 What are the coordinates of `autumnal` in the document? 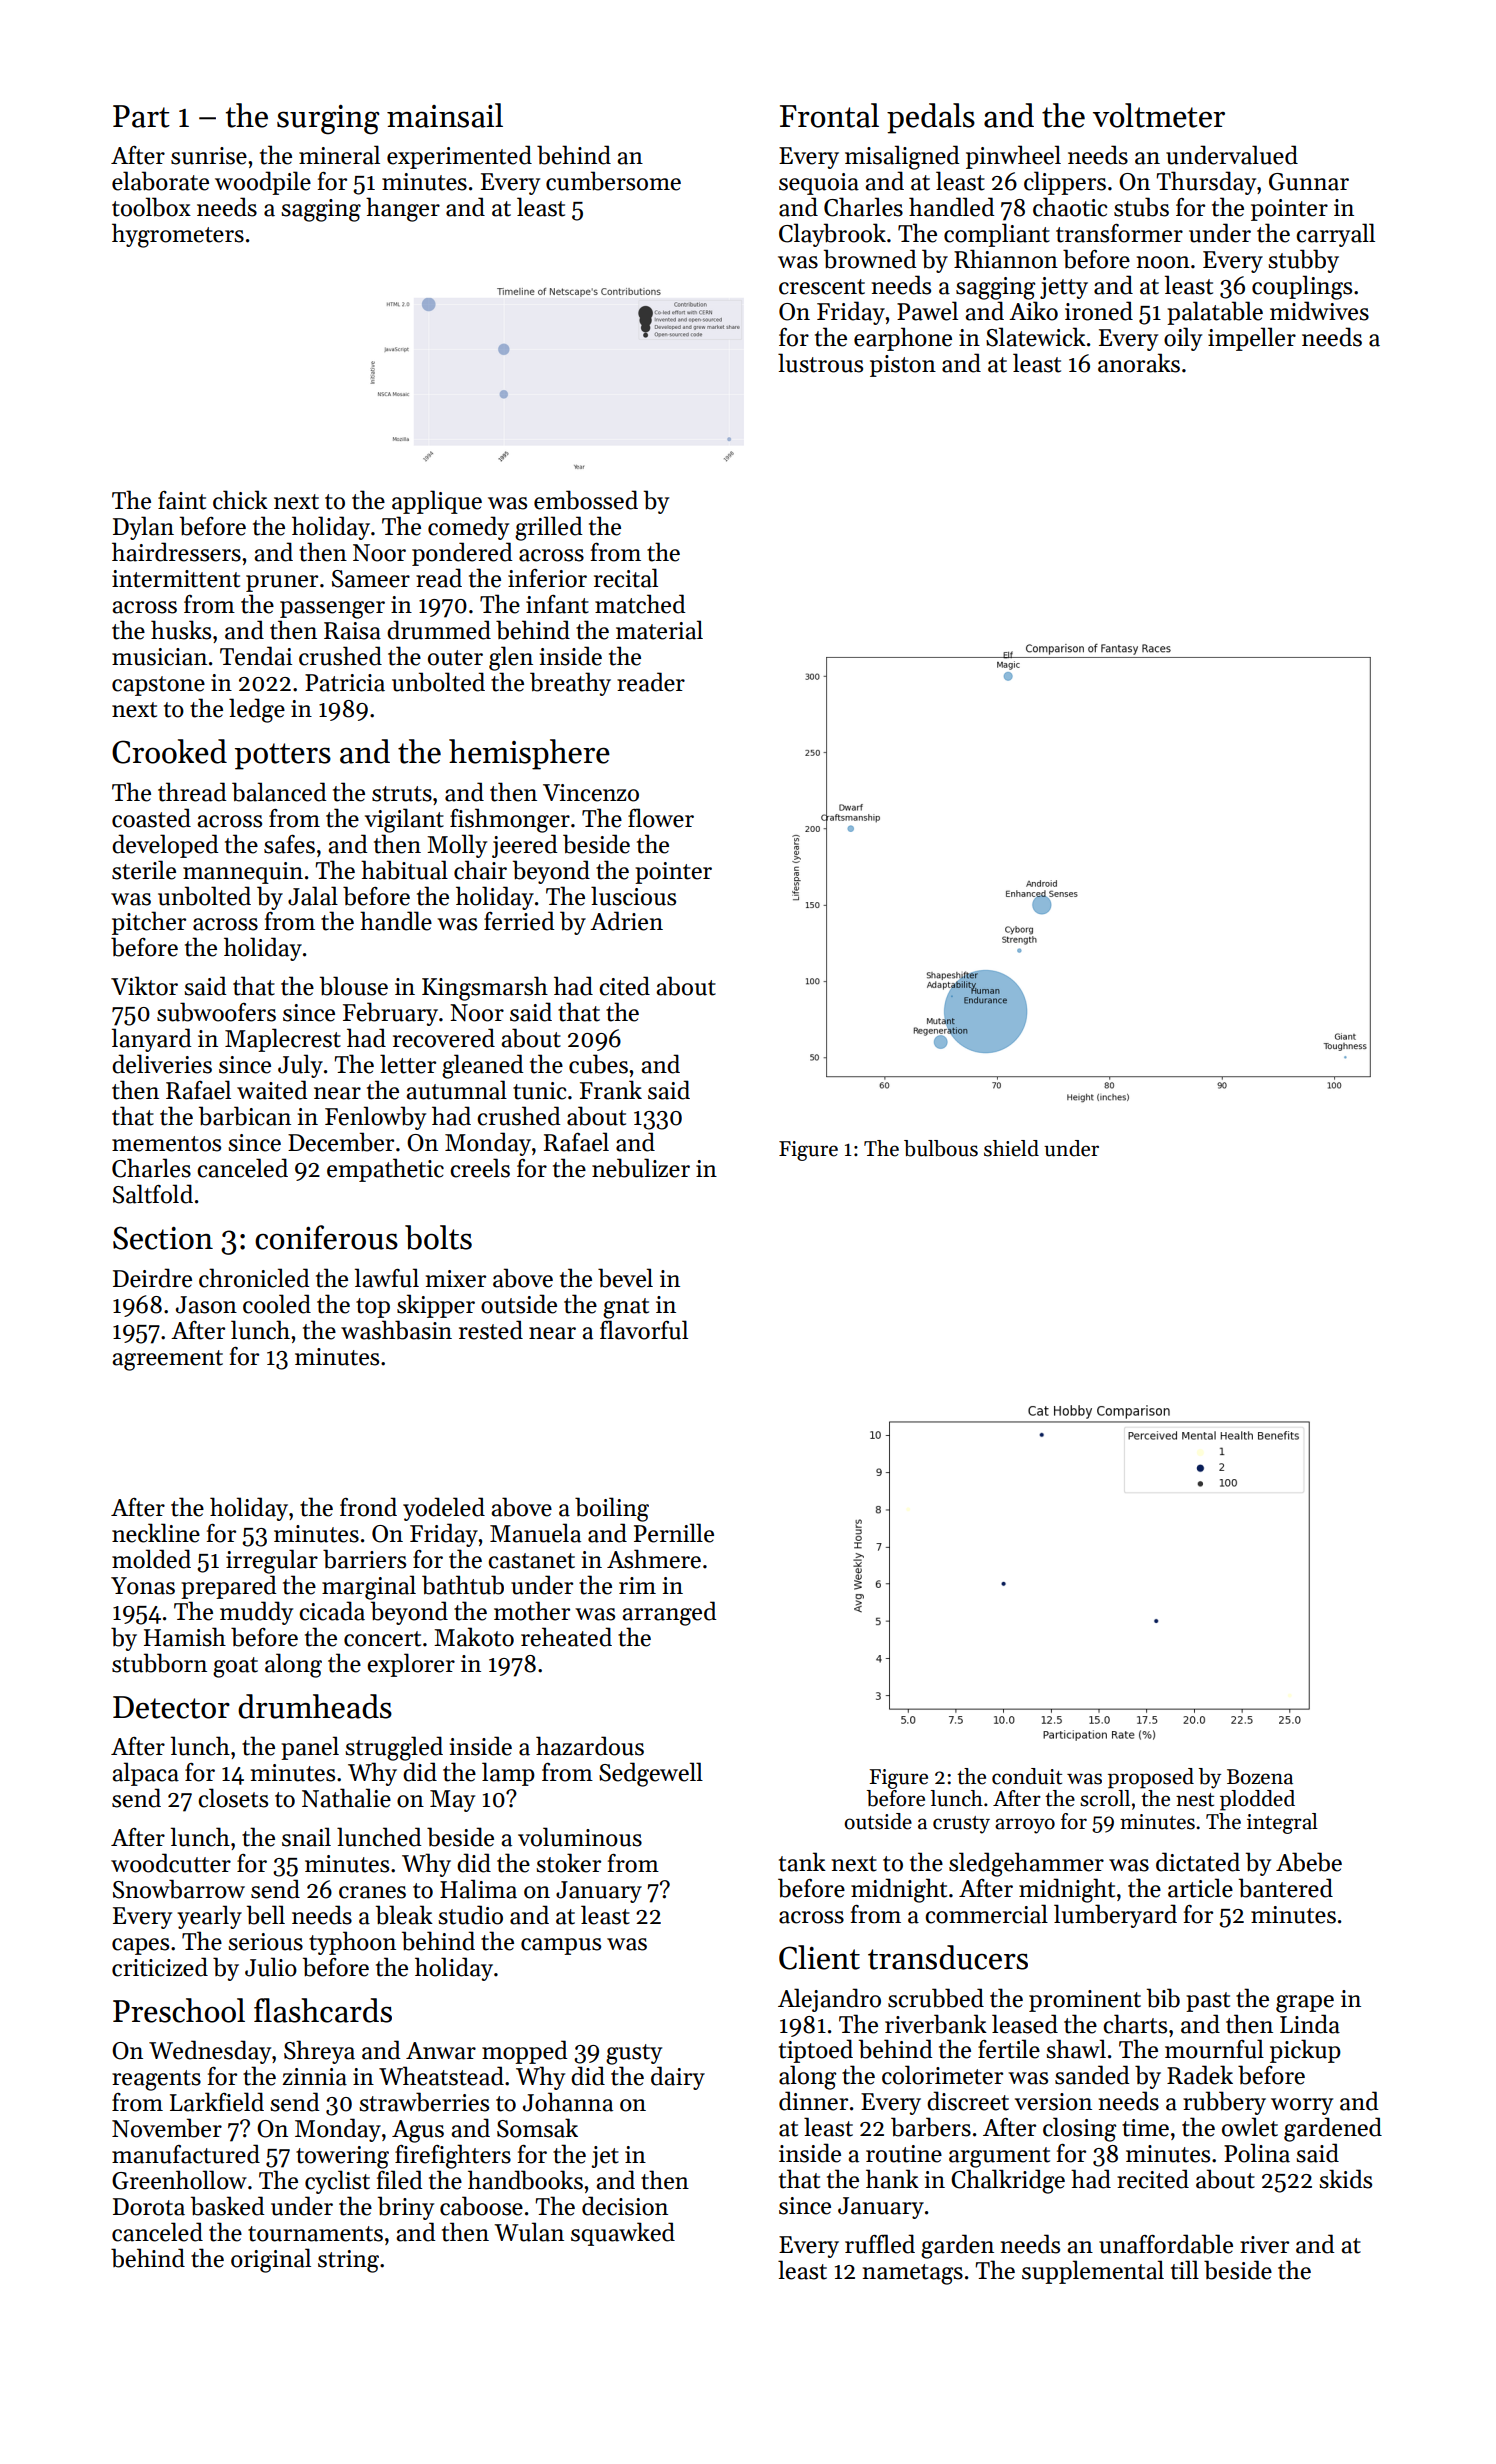 It's located at (456, 1090).
